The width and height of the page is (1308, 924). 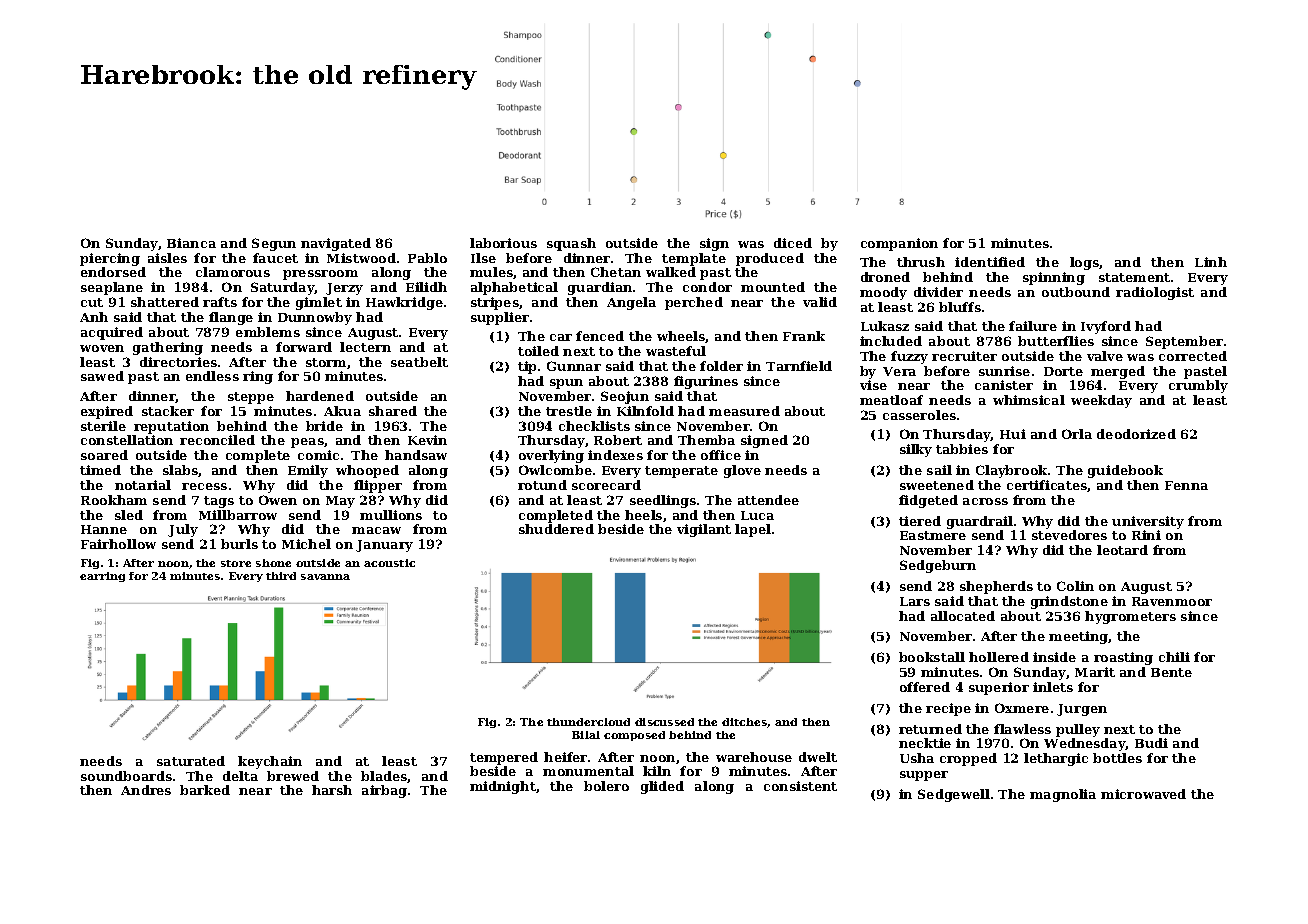 What do you see at coordinates (281, 576) in the page?
I see `third` at bounding box center [281, 576].
